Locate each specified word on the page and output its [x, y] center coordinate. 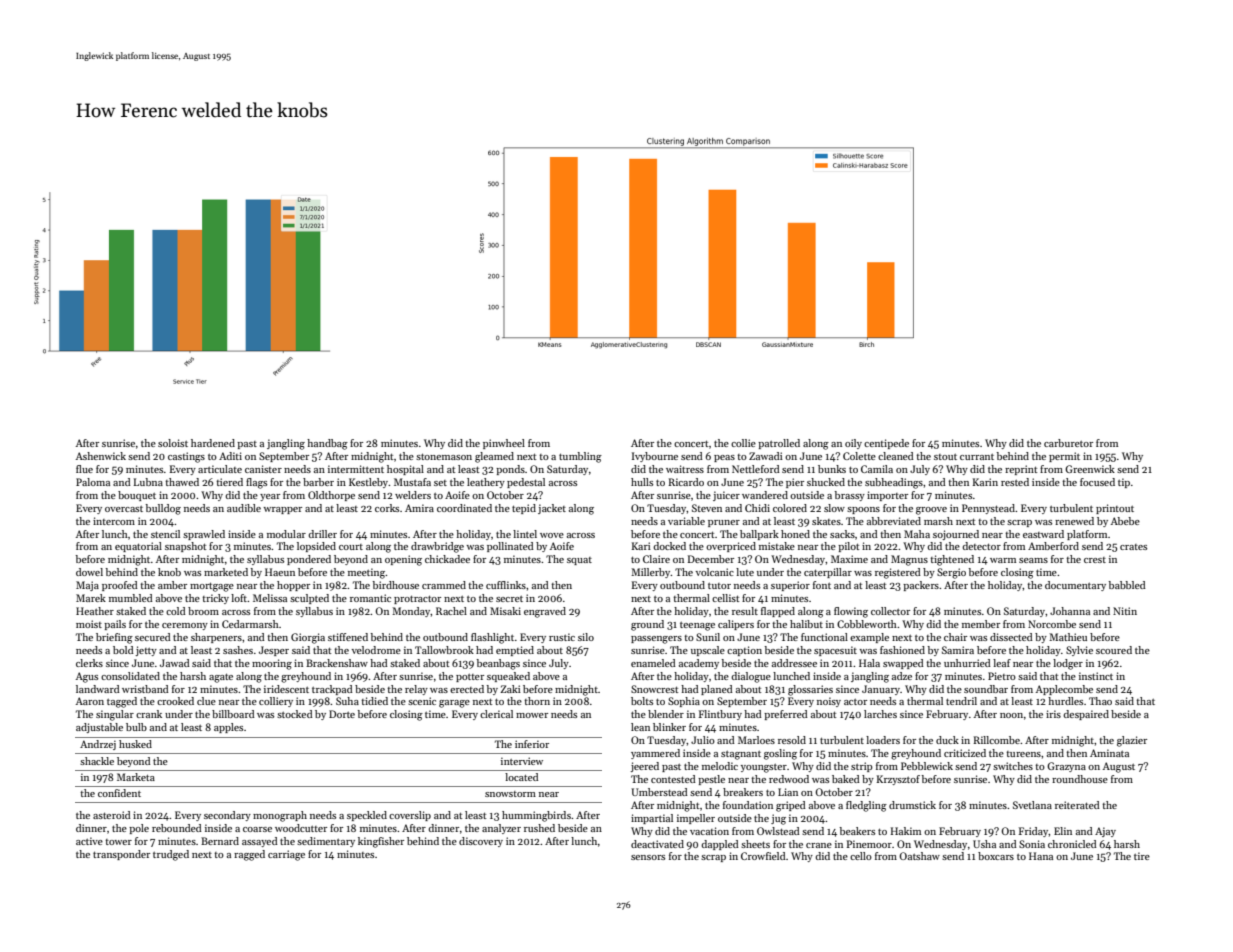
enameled [653, 663]
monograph [280, 816]
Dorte [342, 714]
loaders [883, 740]
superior [790, 586]
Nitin [1125, 611]
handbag [327, 444]
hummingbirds [536, 816]
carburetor [1068, 443]
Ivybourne [655, 457]
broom [203, 611]
